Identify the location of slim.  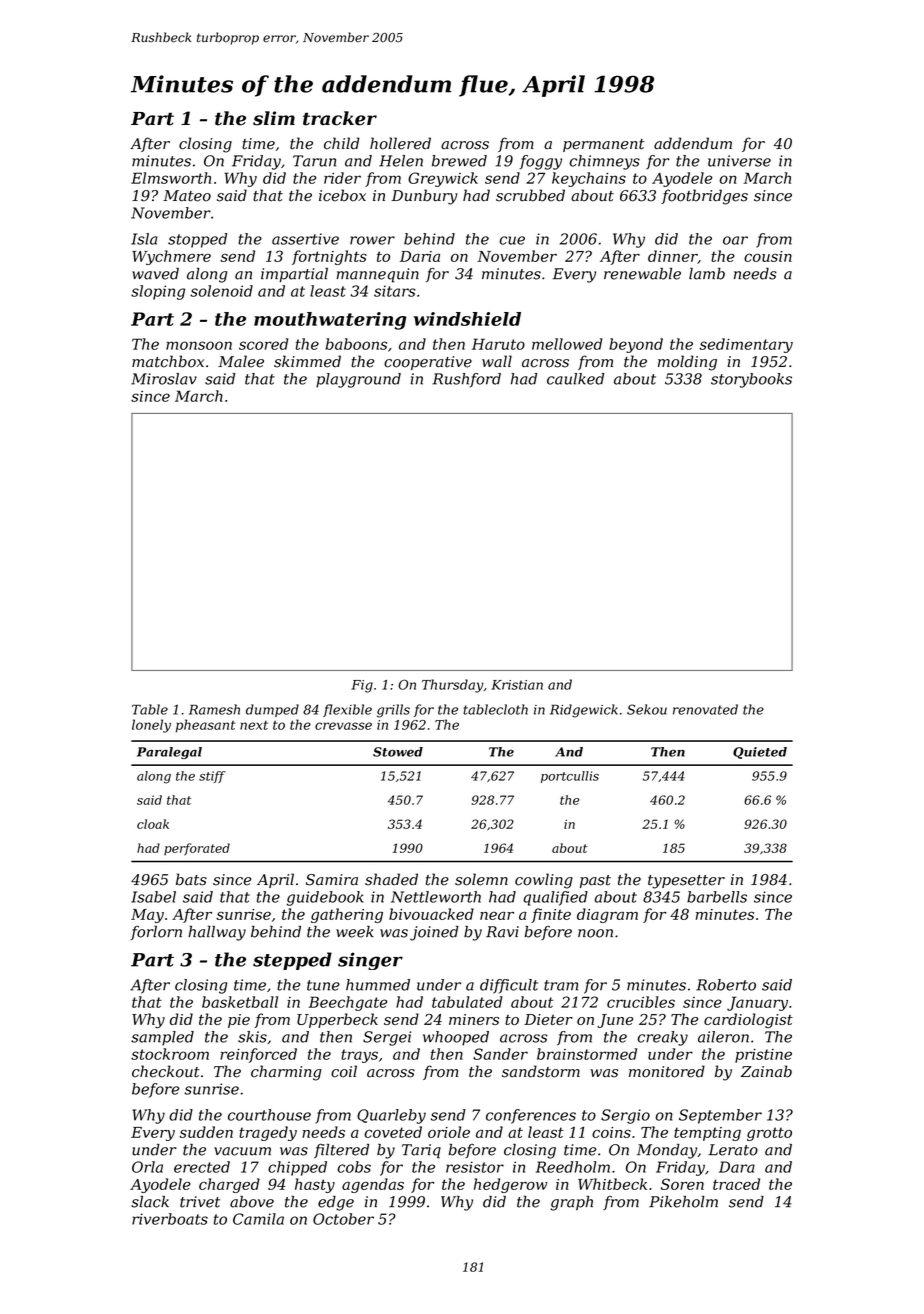
(274, 118).
